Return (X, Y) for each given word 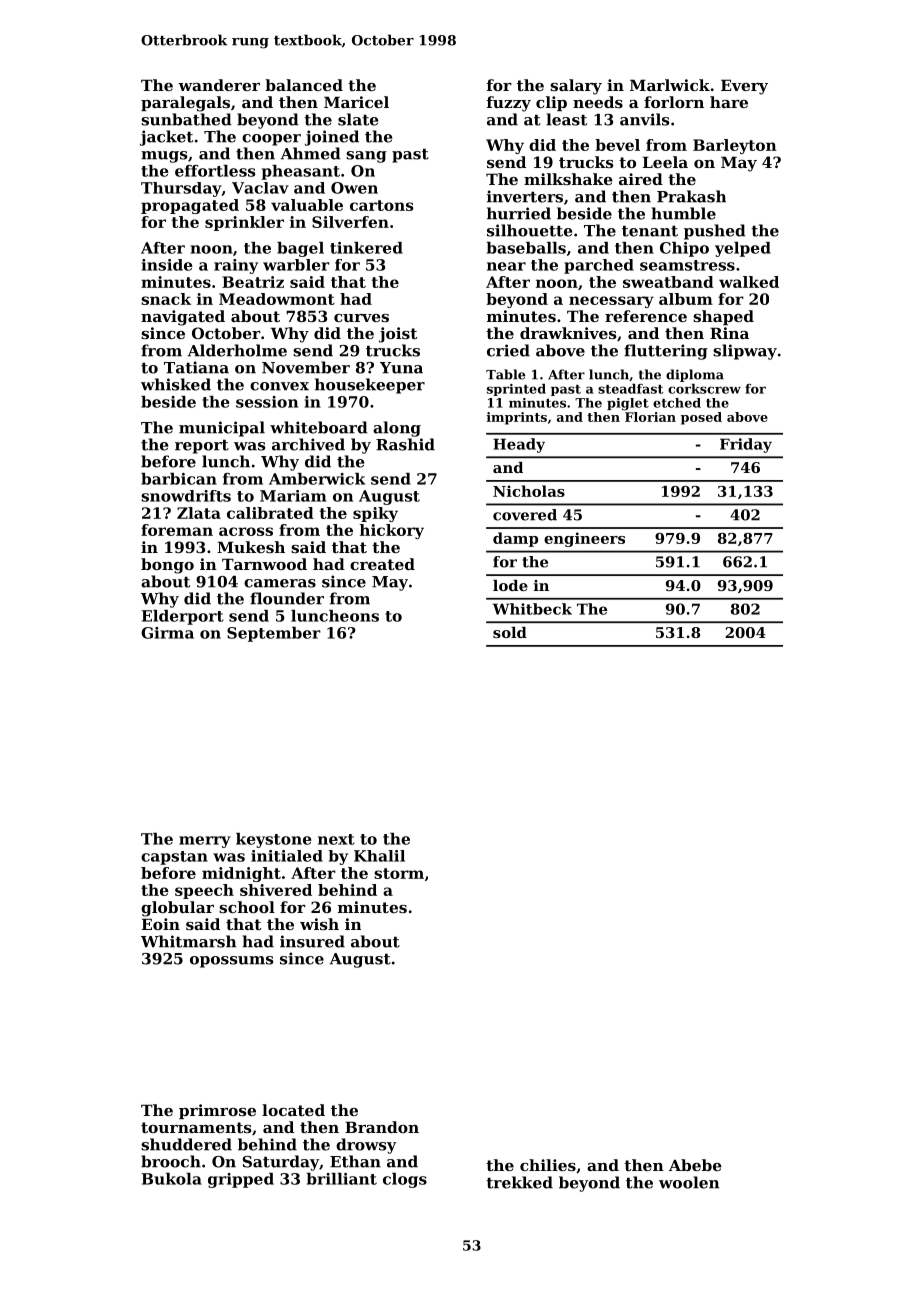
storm (399, 873)
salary (576, 87)
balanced (304, 85)
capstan (174, 858)
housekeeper (370, 386)
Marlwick (670, 85)
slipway (745, 352)
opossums (231, 962)
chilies (548, 1165)
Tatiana (196, 367)
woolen (689, 1182)
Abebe (695, 1165)
